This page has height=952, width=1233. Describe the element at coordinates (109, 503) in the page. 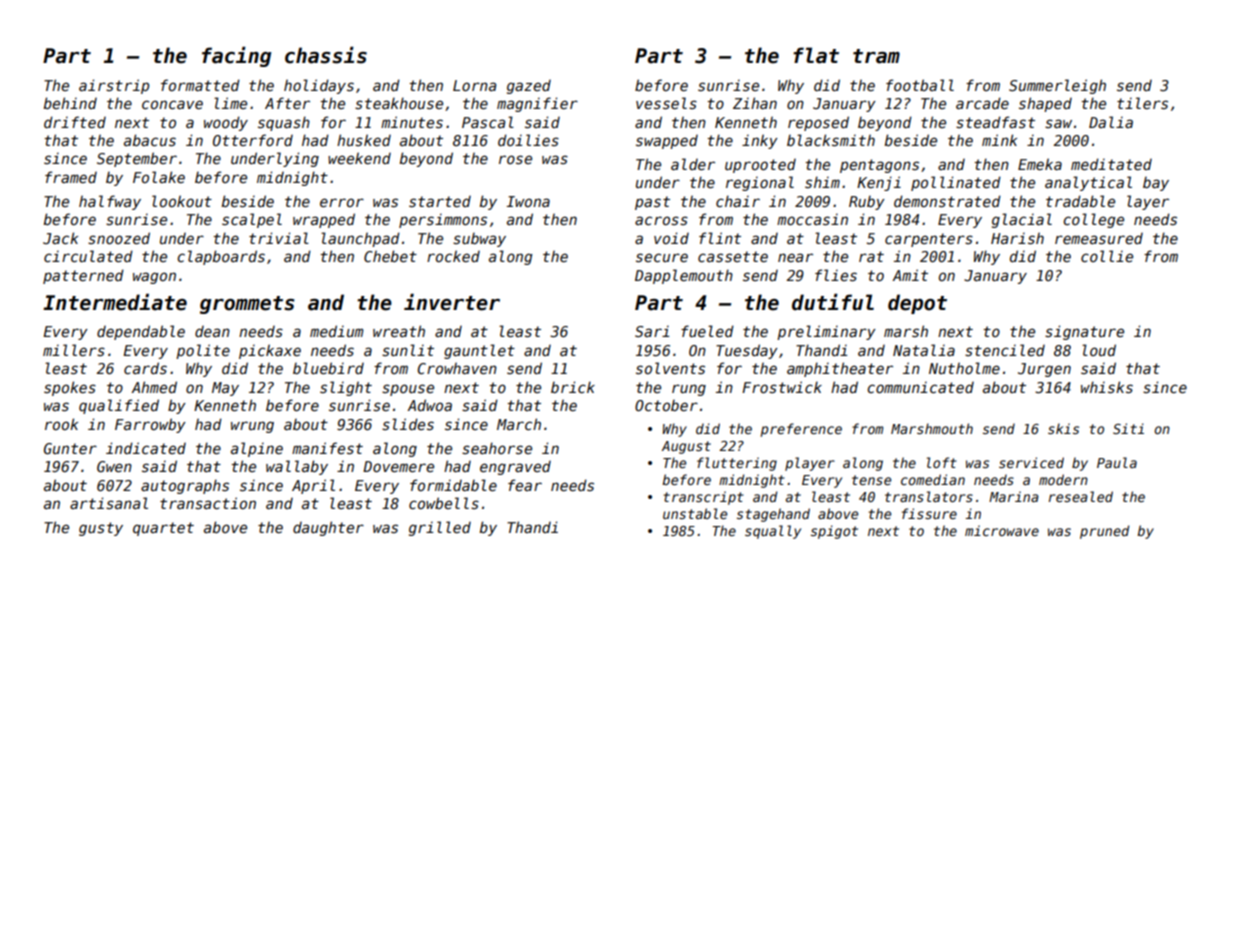

I see `artisanal` at that location.
